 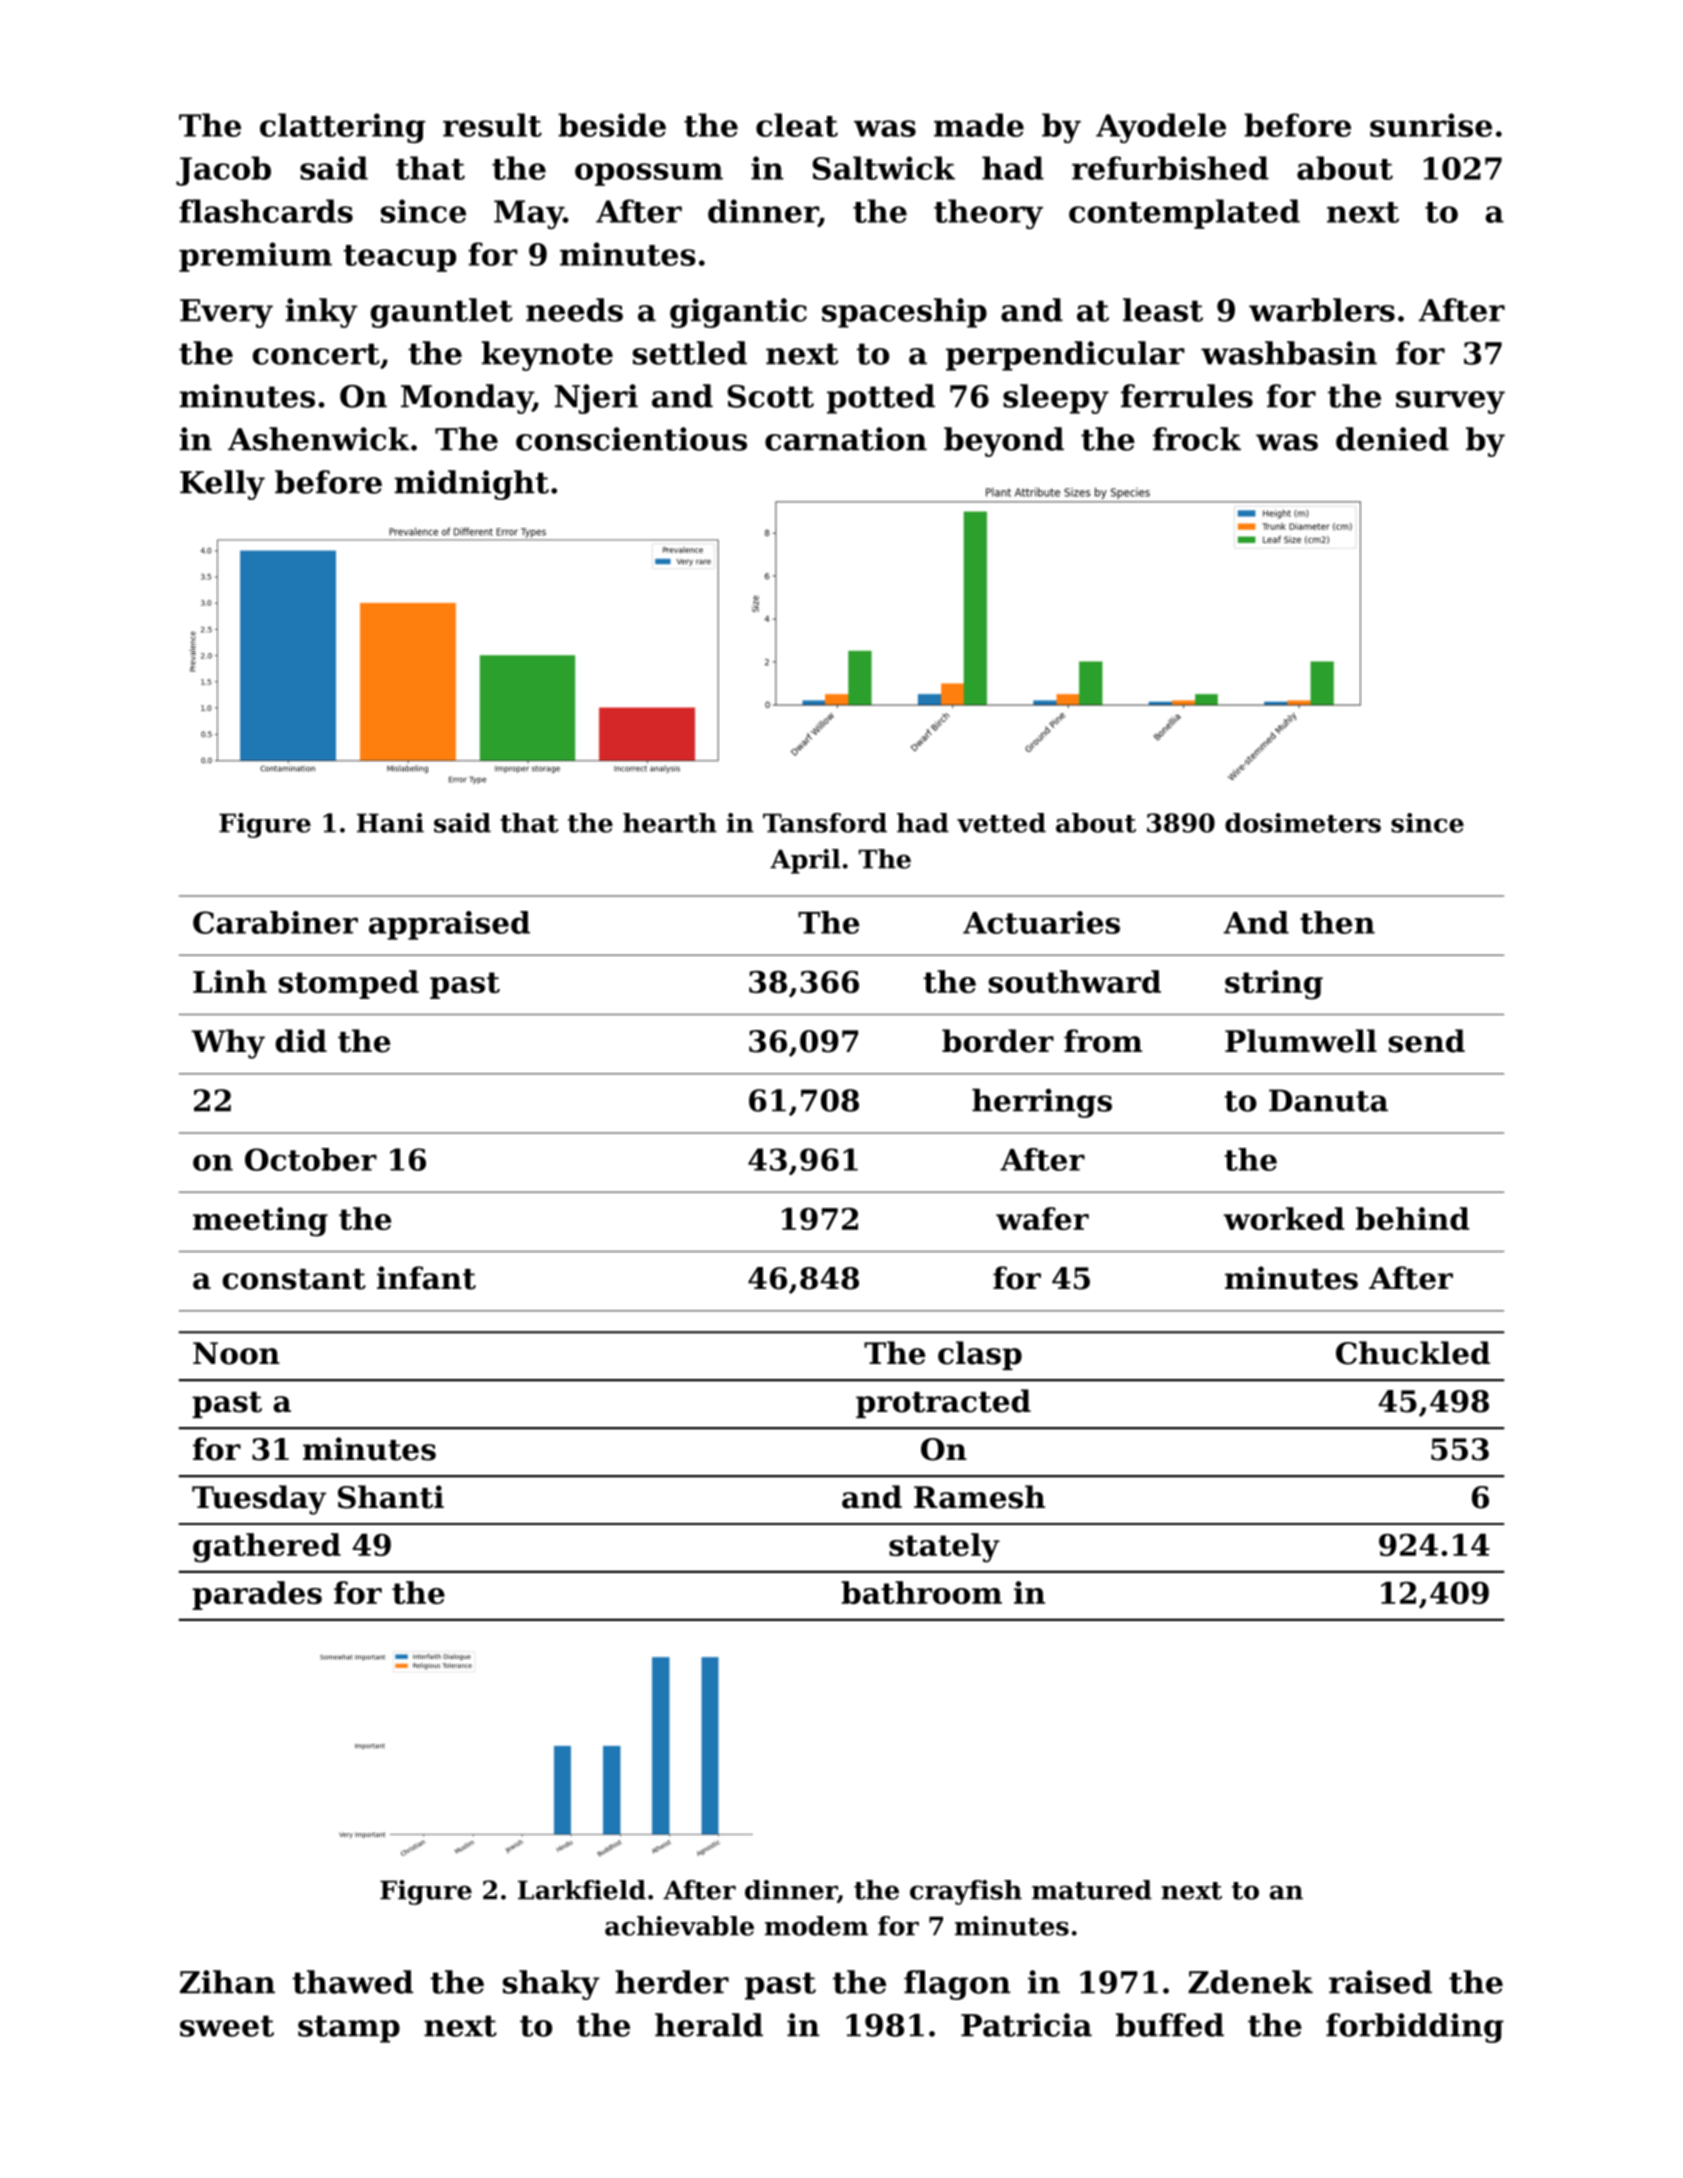 I want to click on premium, so click(x=255, y=257).
